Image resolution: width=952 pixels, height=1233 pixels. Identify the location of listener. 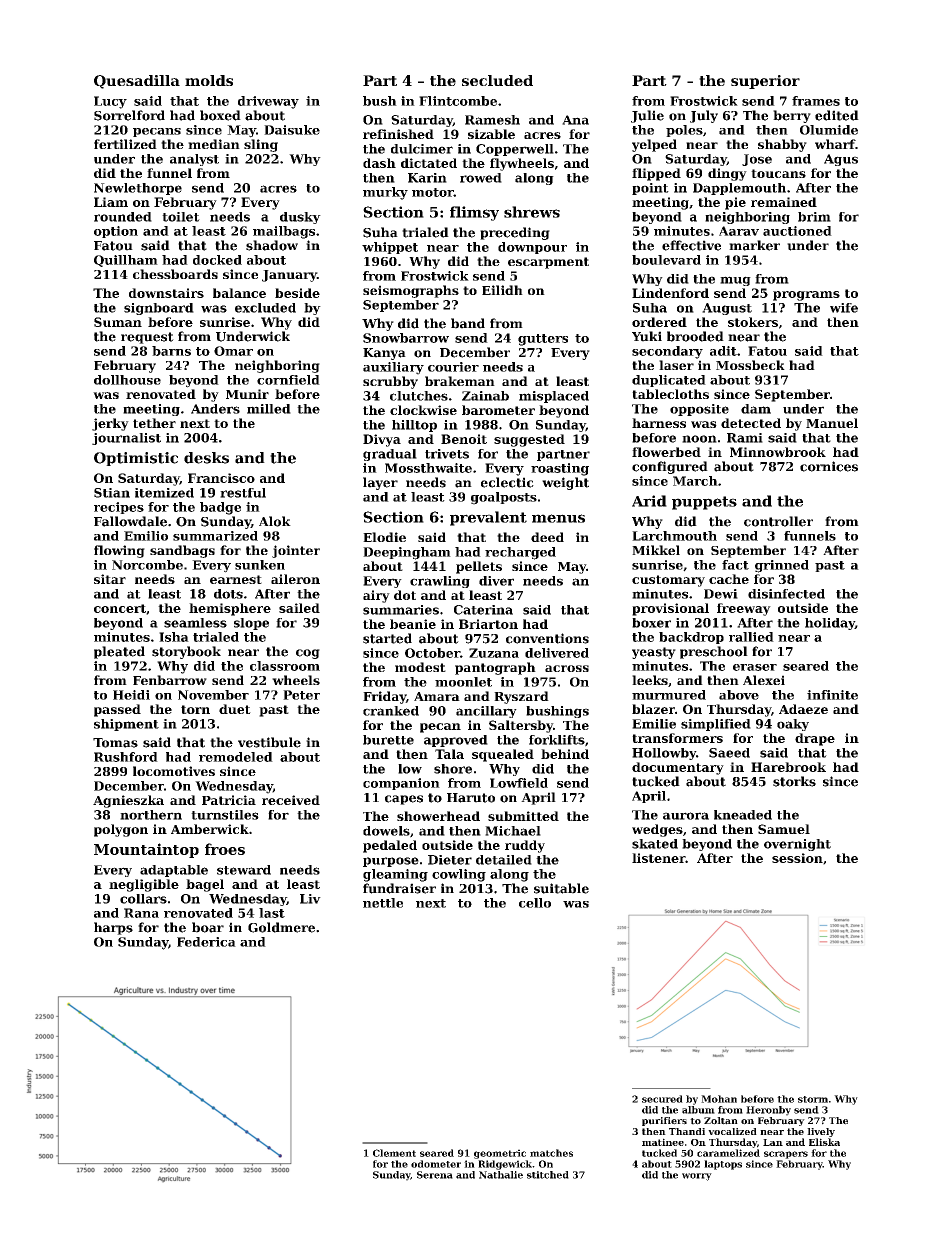
(659, 858).
